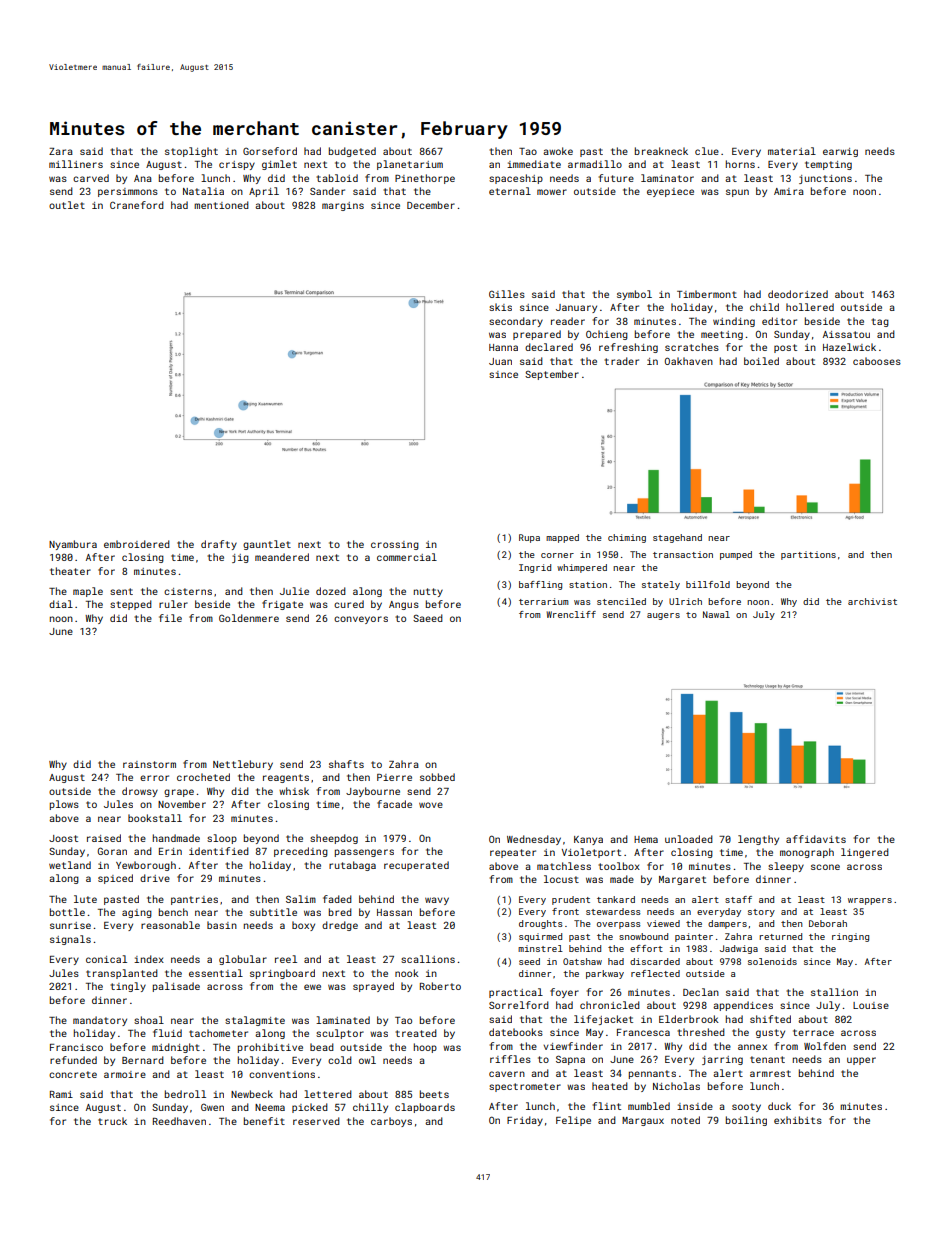  What do you see at coordinates (219, 545) in the screenshot?
I see `drafty` at bounding box center [219, 545].
